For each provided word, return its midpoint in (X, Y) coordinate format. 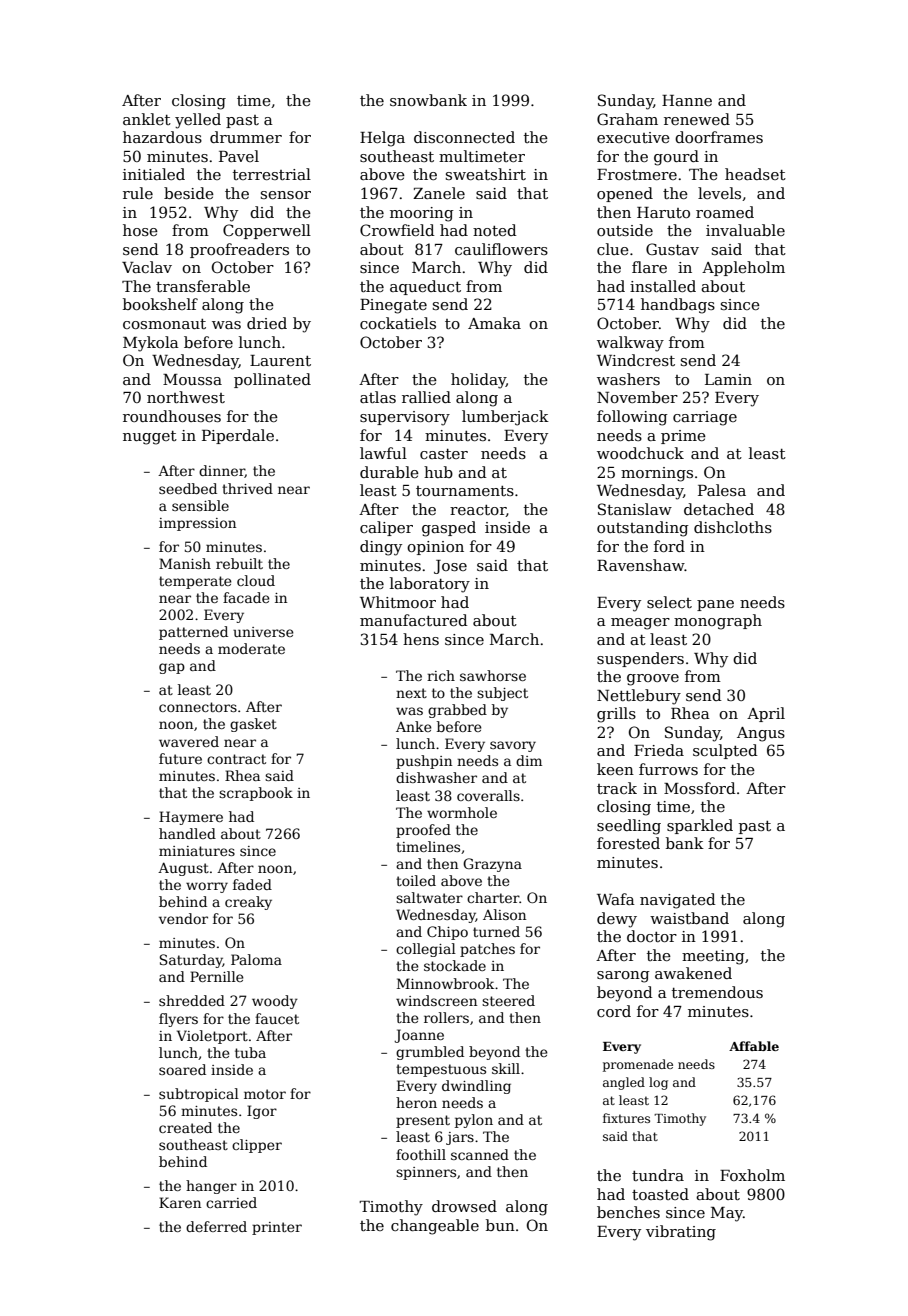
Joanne (419, 1036)
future (180, 758)
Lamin (728, 379)
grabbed (457, 711)
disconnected (464, 137)
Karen (180, 1202)
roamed (725, 212)
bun (500, 1225)
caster (444, 454)
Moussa (192, 379)
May (727, 1214)
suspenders (640, 659)
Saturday (191, 961)
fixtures (626, 1118)
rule (138, 193)
